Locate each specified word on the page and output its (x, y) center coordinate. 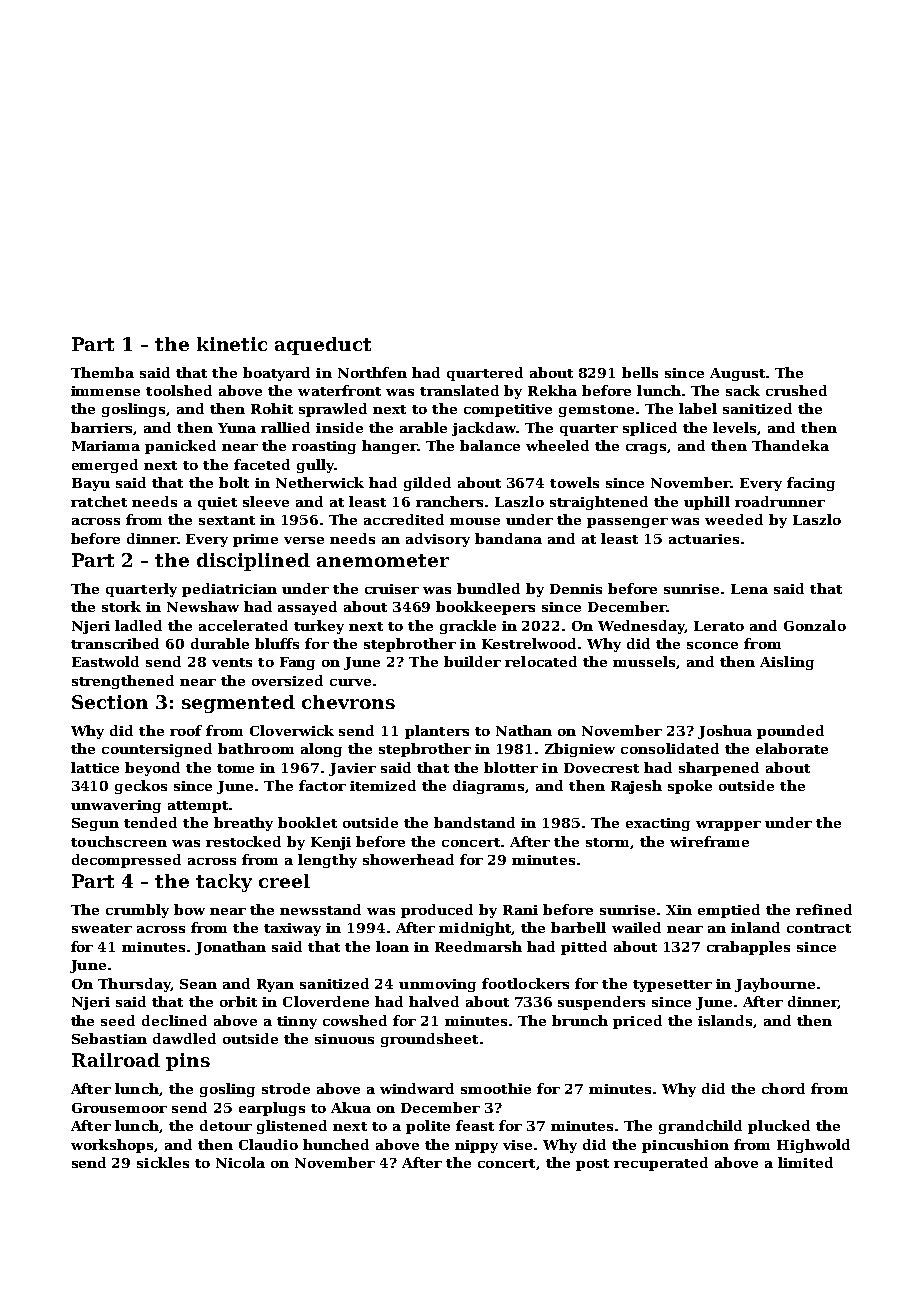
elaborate (792, 748)
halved (434, 1001)
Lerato (719, 626)
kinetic (232, 344)
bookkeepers (485, 608)
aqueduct (323, 346)
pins (188, 1062)
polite (428, 1127)
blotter (511, 767)
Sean (198, 984)
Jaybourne (775, 985)
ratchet (99, 501)
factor (322, 785)
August (737, 374)
